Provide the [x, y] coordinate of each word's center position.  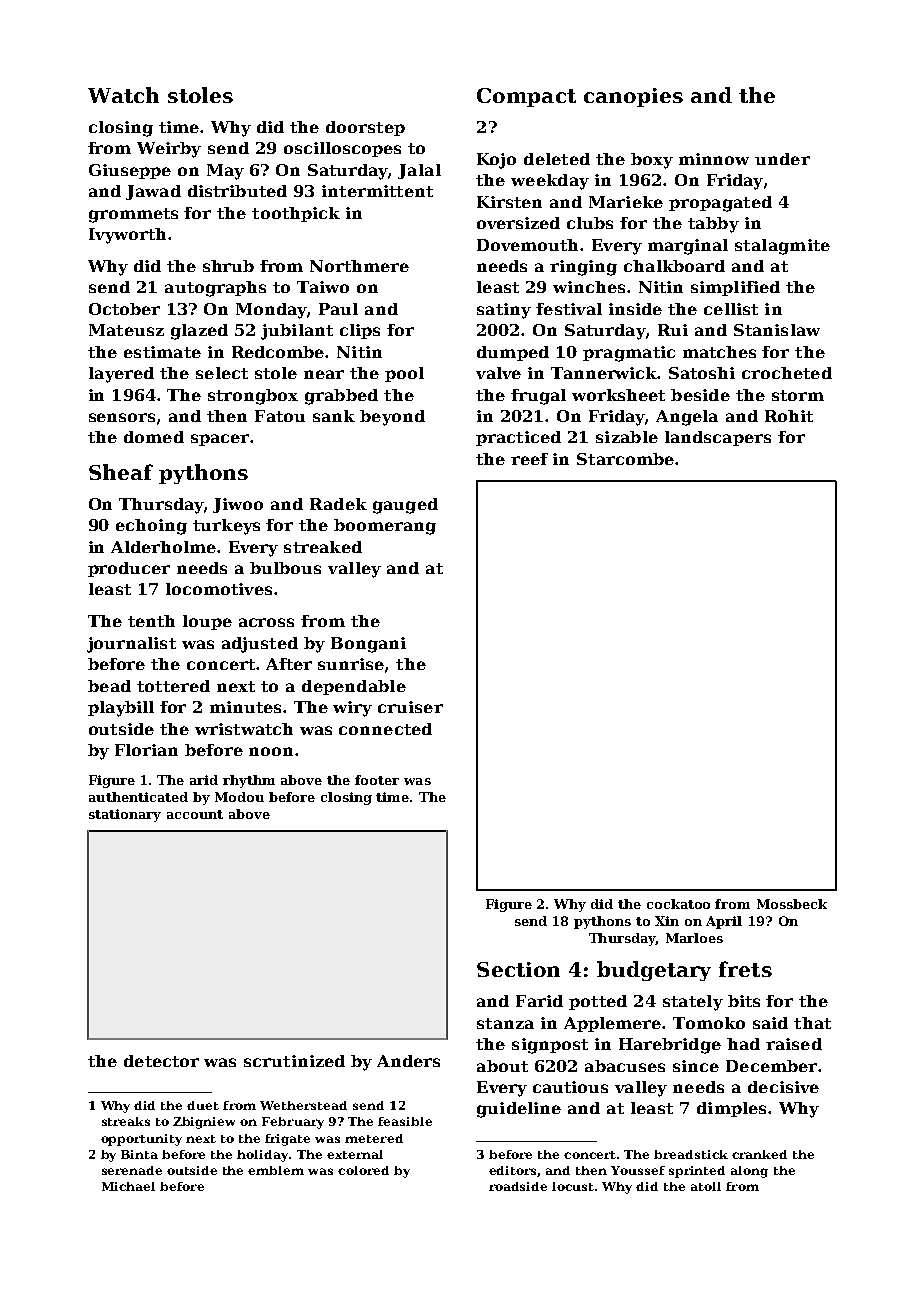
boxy [652, 161]
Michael [128, 1186]
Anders [408, 1061]
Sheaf [121, 472]
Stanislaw [777, 330]
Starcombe [625, 459]
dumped [513, 353]
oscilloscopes [342, 149]
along [749, 1172]
